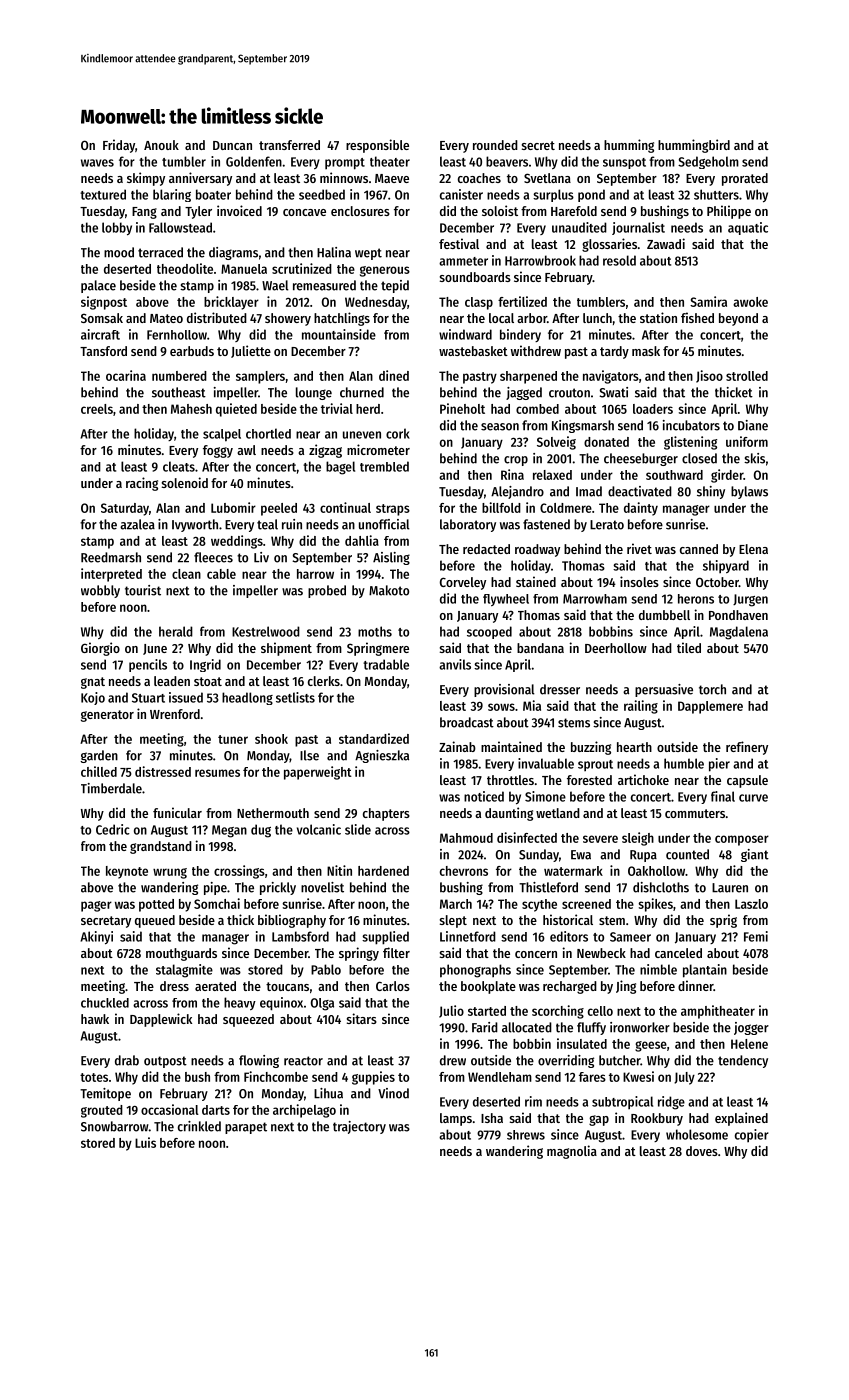 Image resolution: width=849 pixels, height=1400 pixels. What do you see at coordinates (360, 211) in the document?
I see `enclosures` at bounding box center [360, 211].
